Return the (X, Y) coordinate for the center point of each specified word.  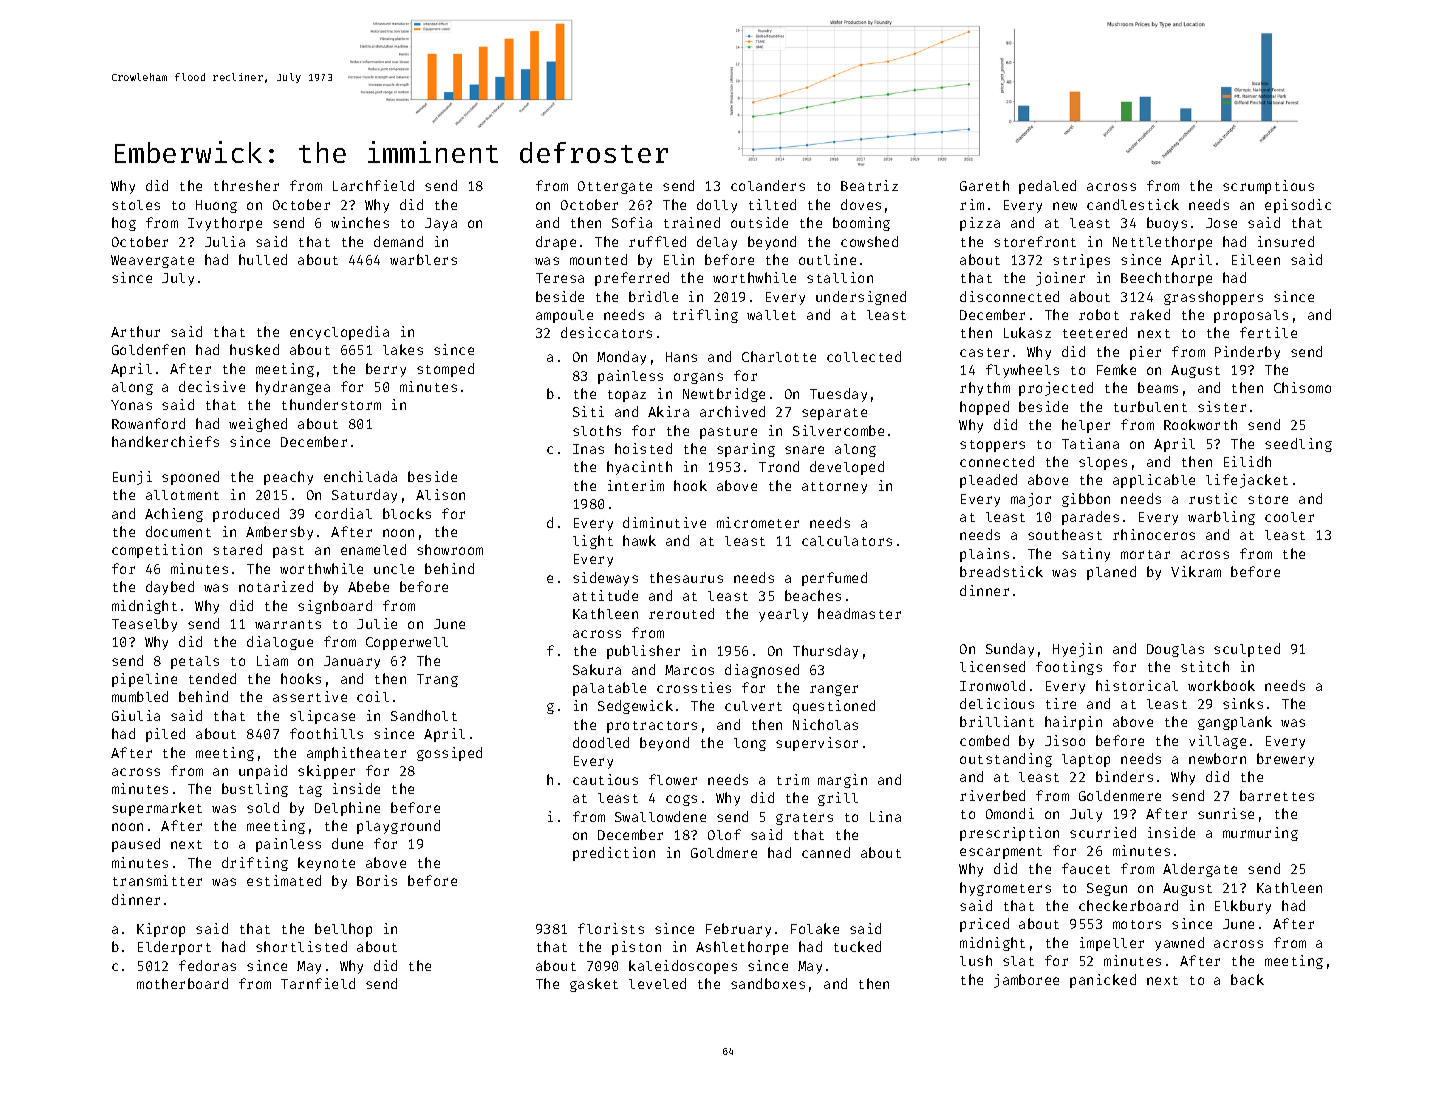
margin (842, 781)
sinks (1243, 703)
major (1031, 500)
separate (834, 414)
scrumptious (1268, 187)
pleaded (988, 481)
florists (611, 928)
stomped (445, 370)
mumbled (140, 696)
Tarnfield (318, 983)
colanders (768, 185)
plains (984, 555)
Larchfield (373, 185)
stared (237, 549)
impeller (1112, 944)
